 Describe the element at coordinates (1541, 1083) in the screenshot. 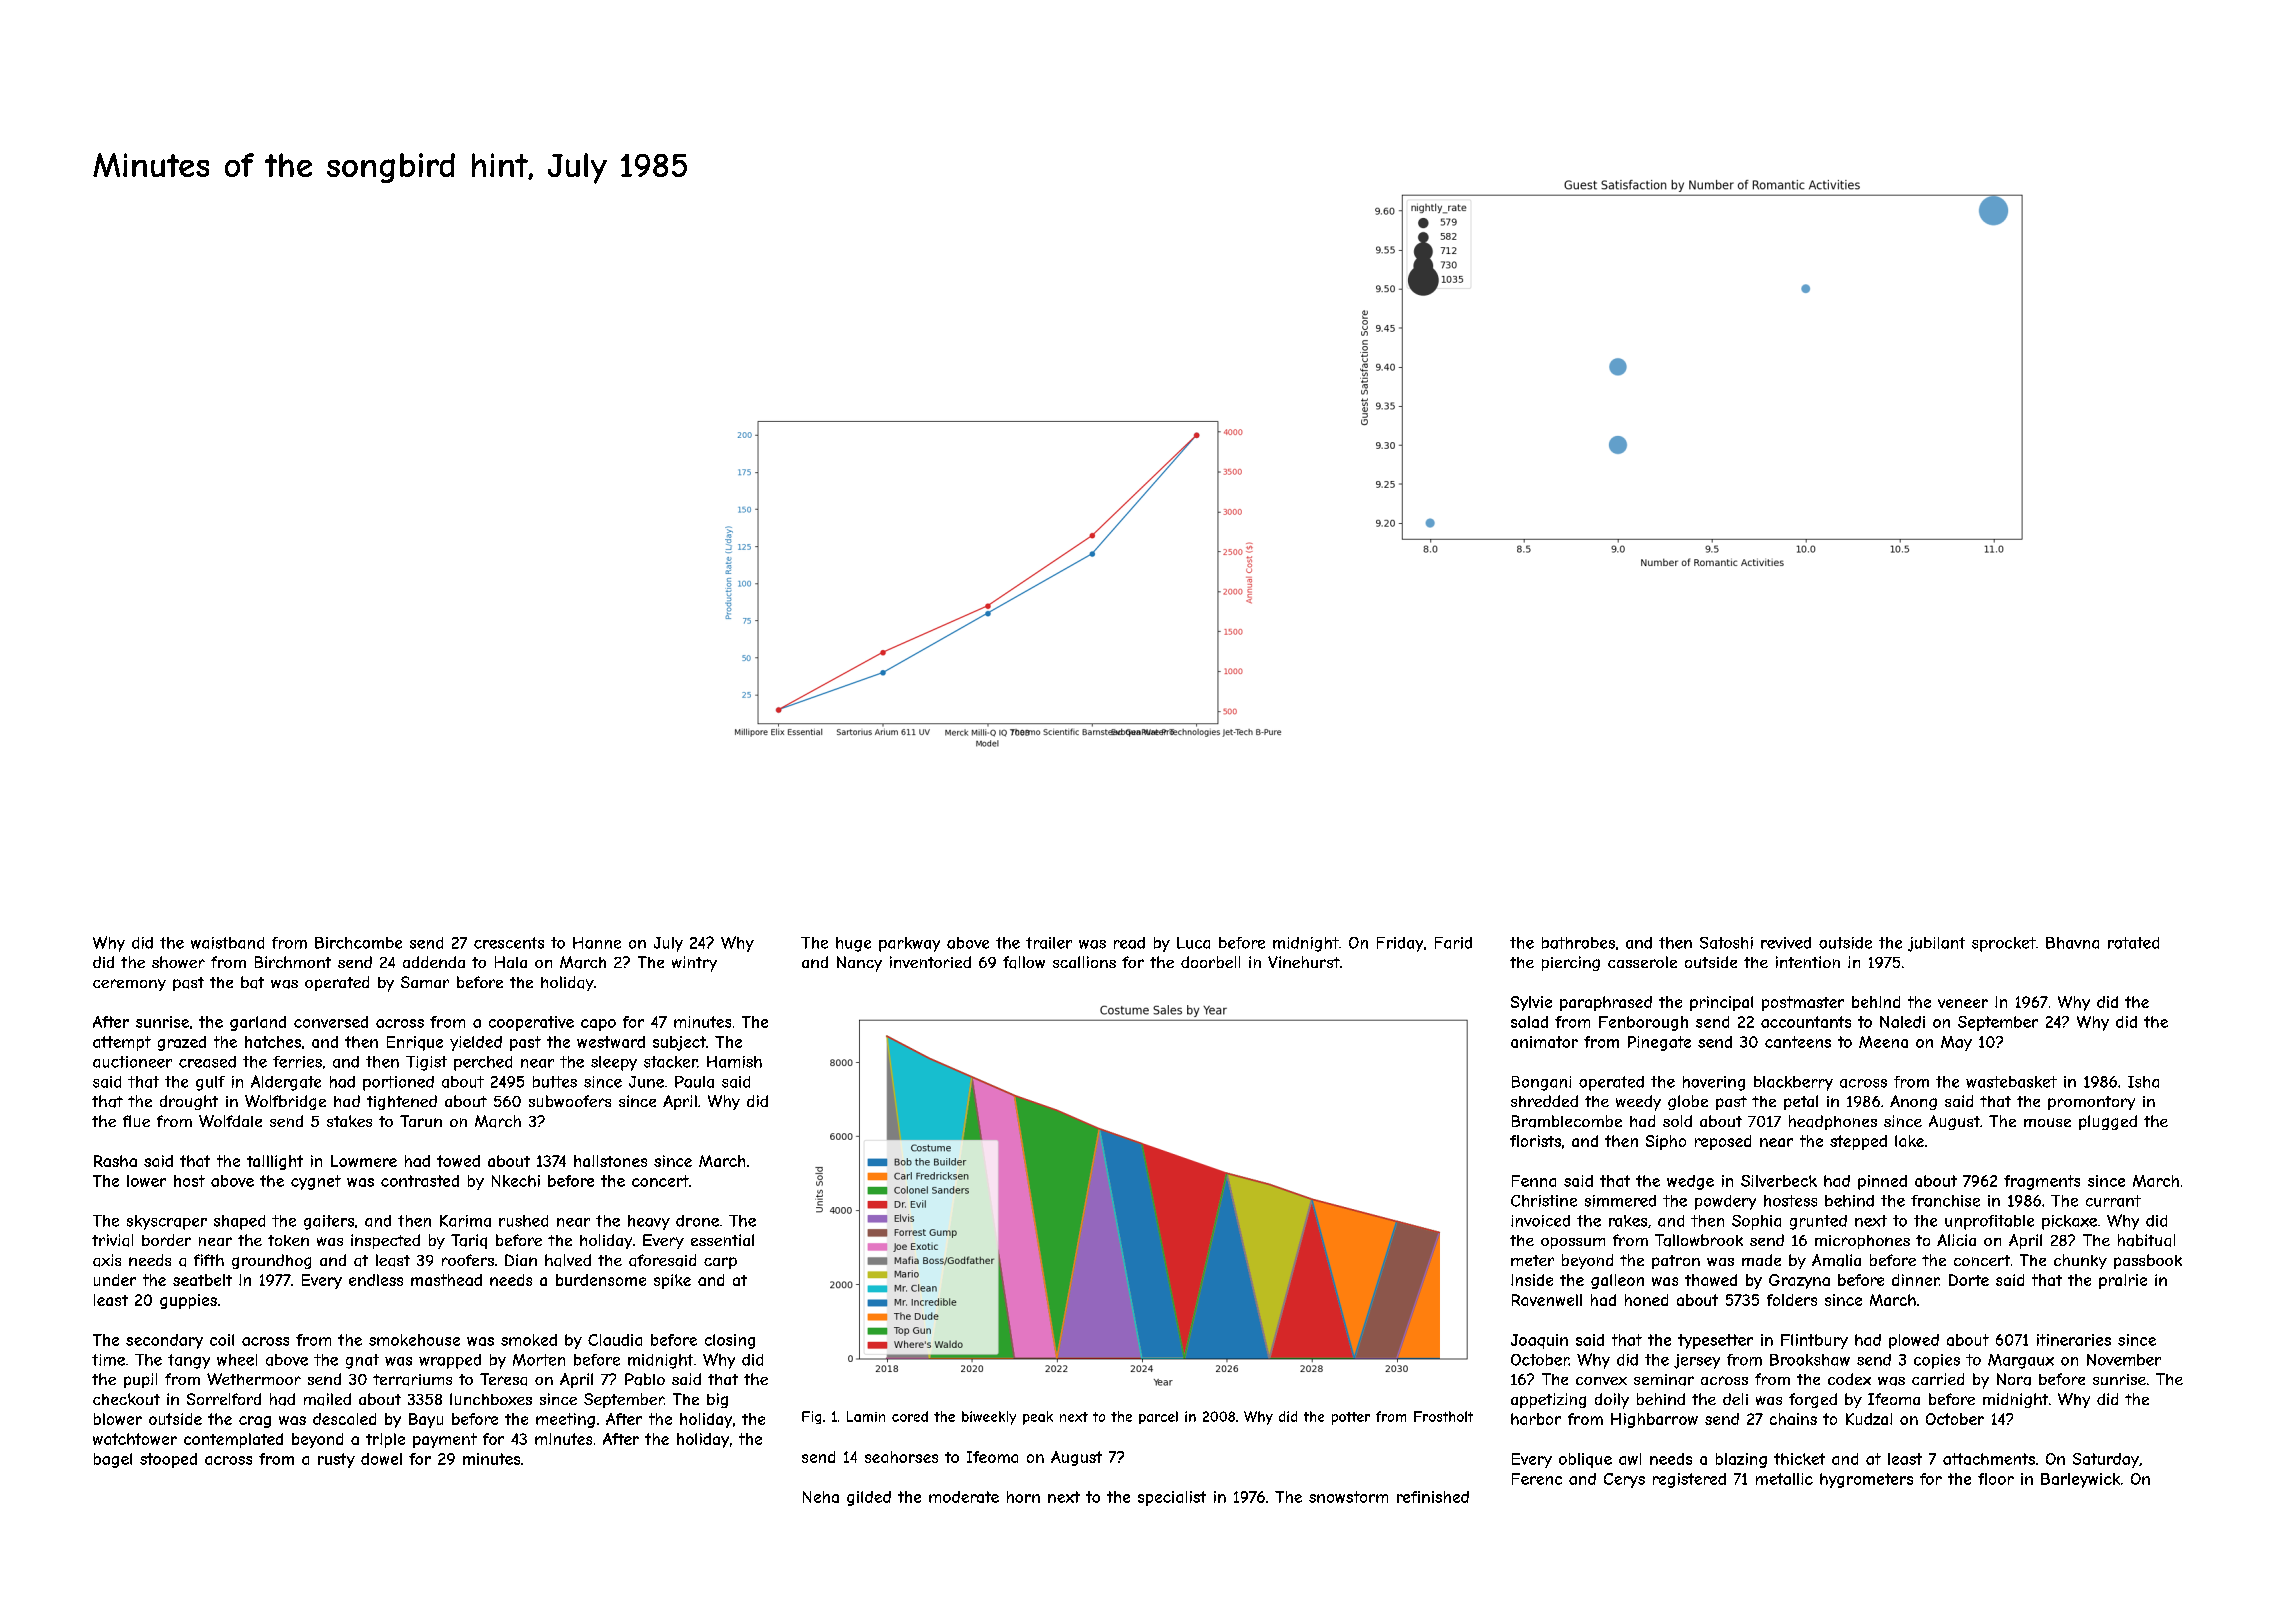

I see `Bongani` at that location.
